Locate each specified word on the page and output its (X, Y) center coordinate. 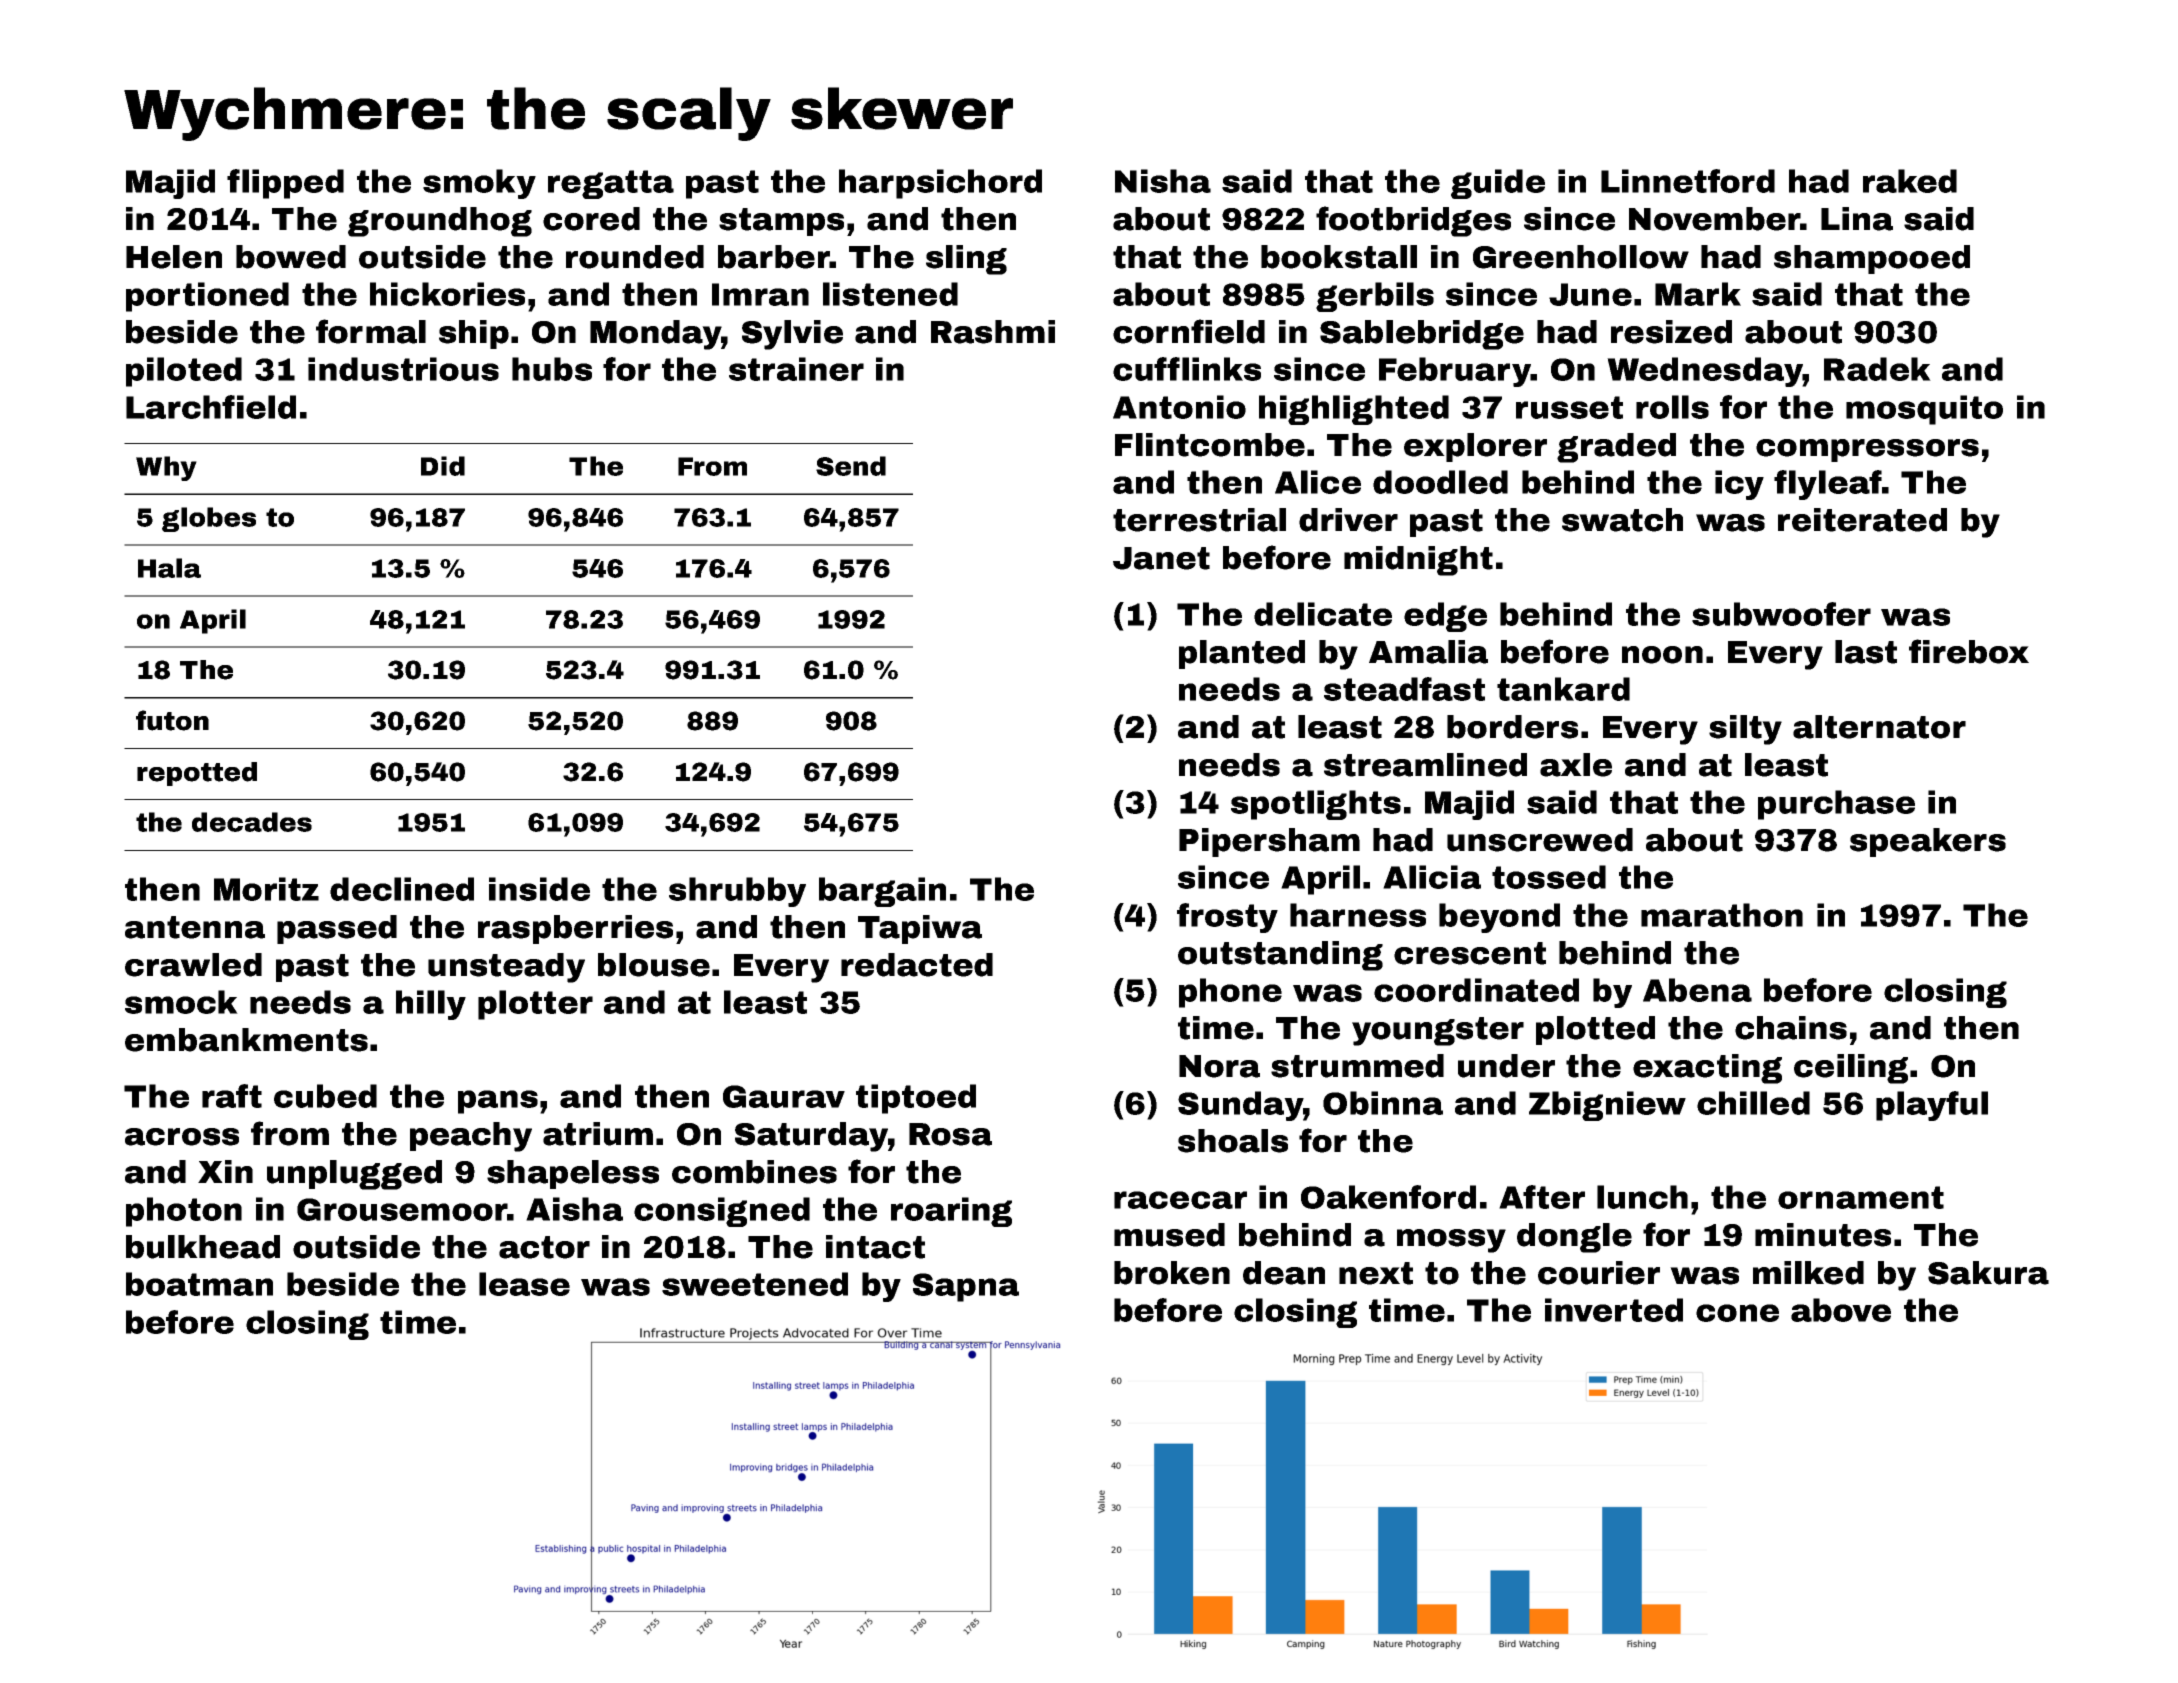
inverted (1614, 1310)
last (1866, 652)
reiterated (1862, 520)
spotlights (1316, 805)
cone (1737, 1313)
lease (524, 1284)
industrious (403, 369)
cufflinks (1187, 369)
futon (172, 720)
